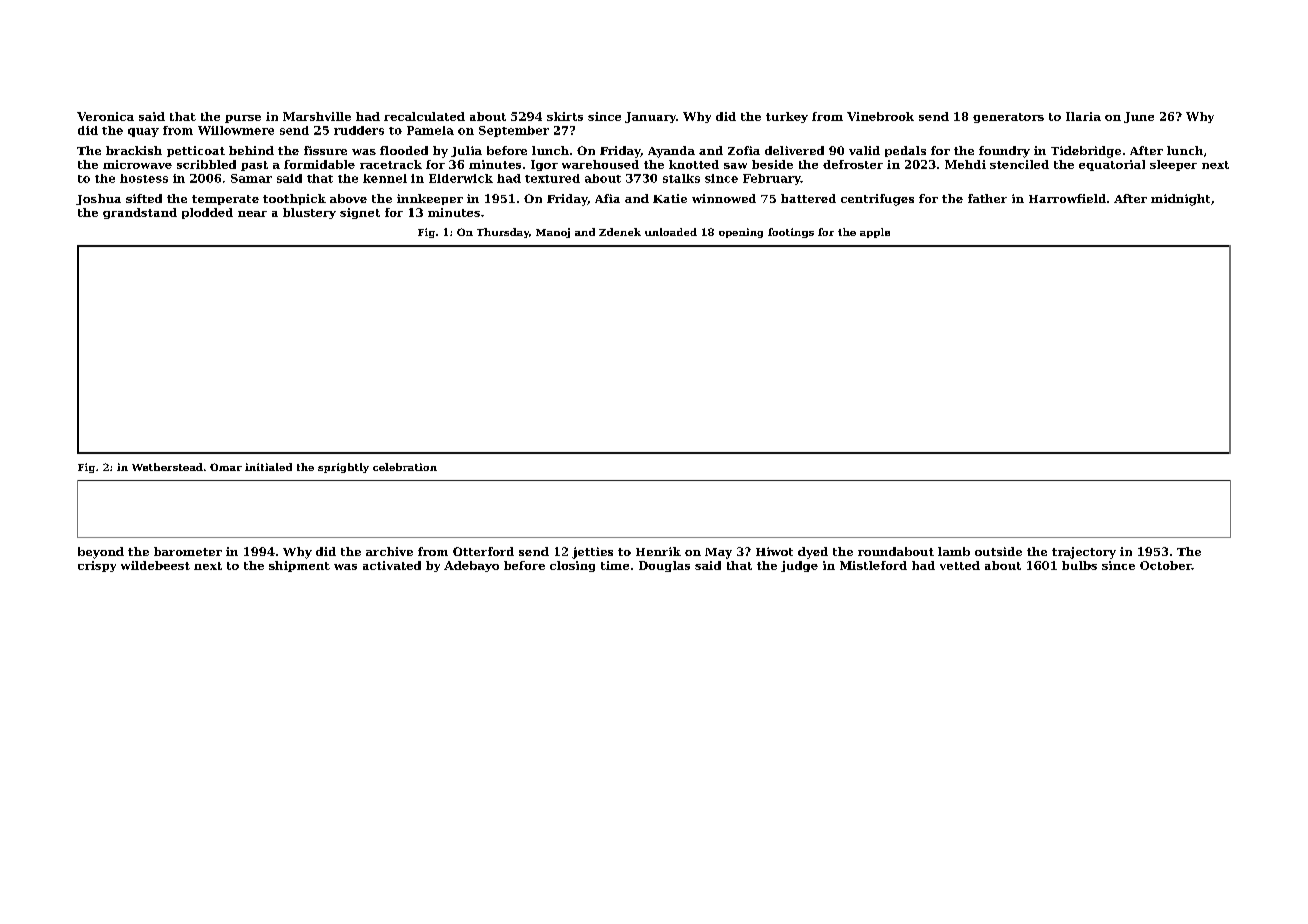 This page has height=924, width=1308. I want to click on Veronica, so click(105, 116).
